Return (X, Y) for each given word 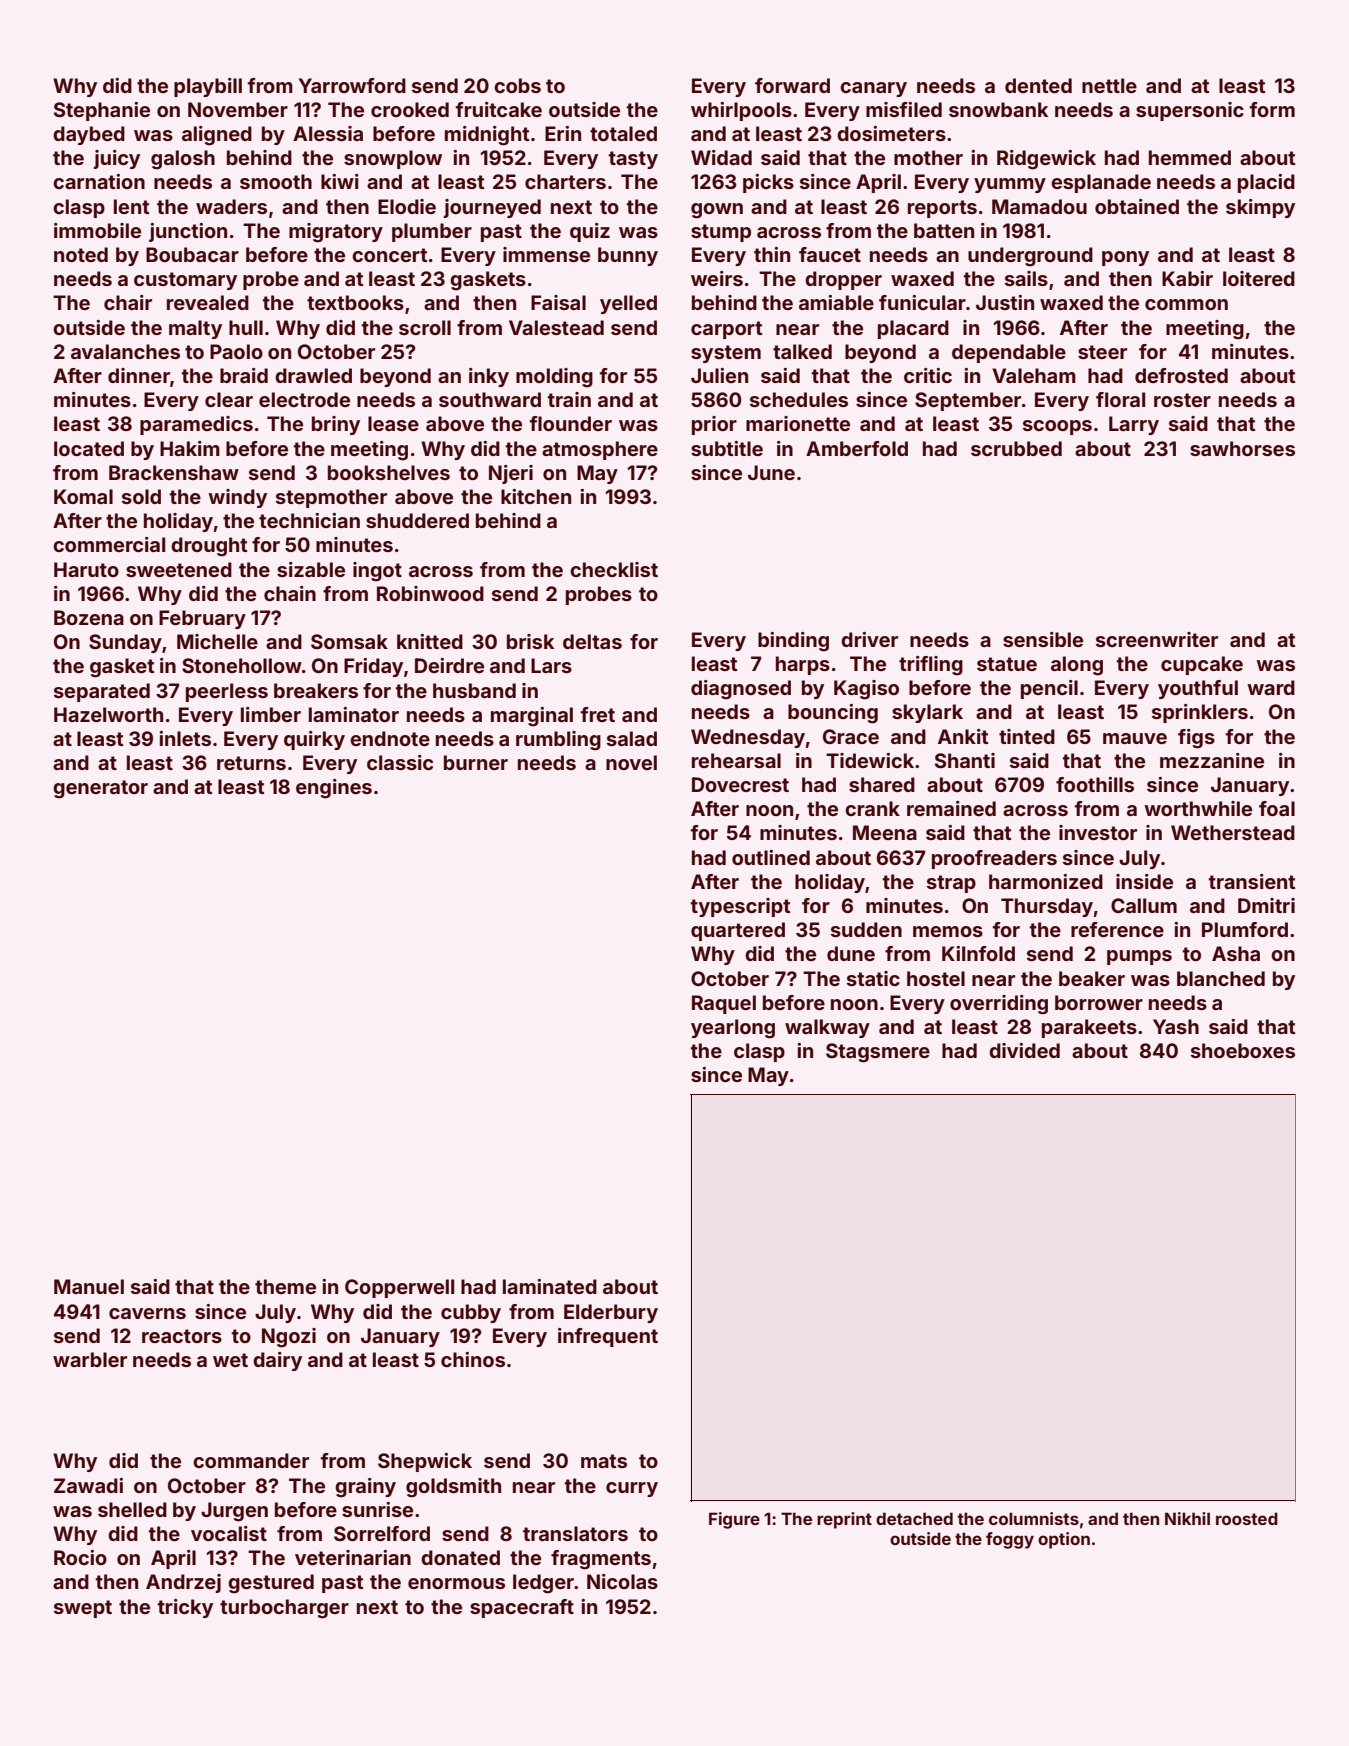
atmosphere (600, 450)
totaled (623, 133)
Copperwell (399, 1288)
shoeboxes (1243, 1050)
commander (251, 1460)
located (89, 448)
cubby (471, 1313)
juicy (116, 159)
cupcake (1202, 665)
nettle (1109, 85)
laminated (550, 1286)
